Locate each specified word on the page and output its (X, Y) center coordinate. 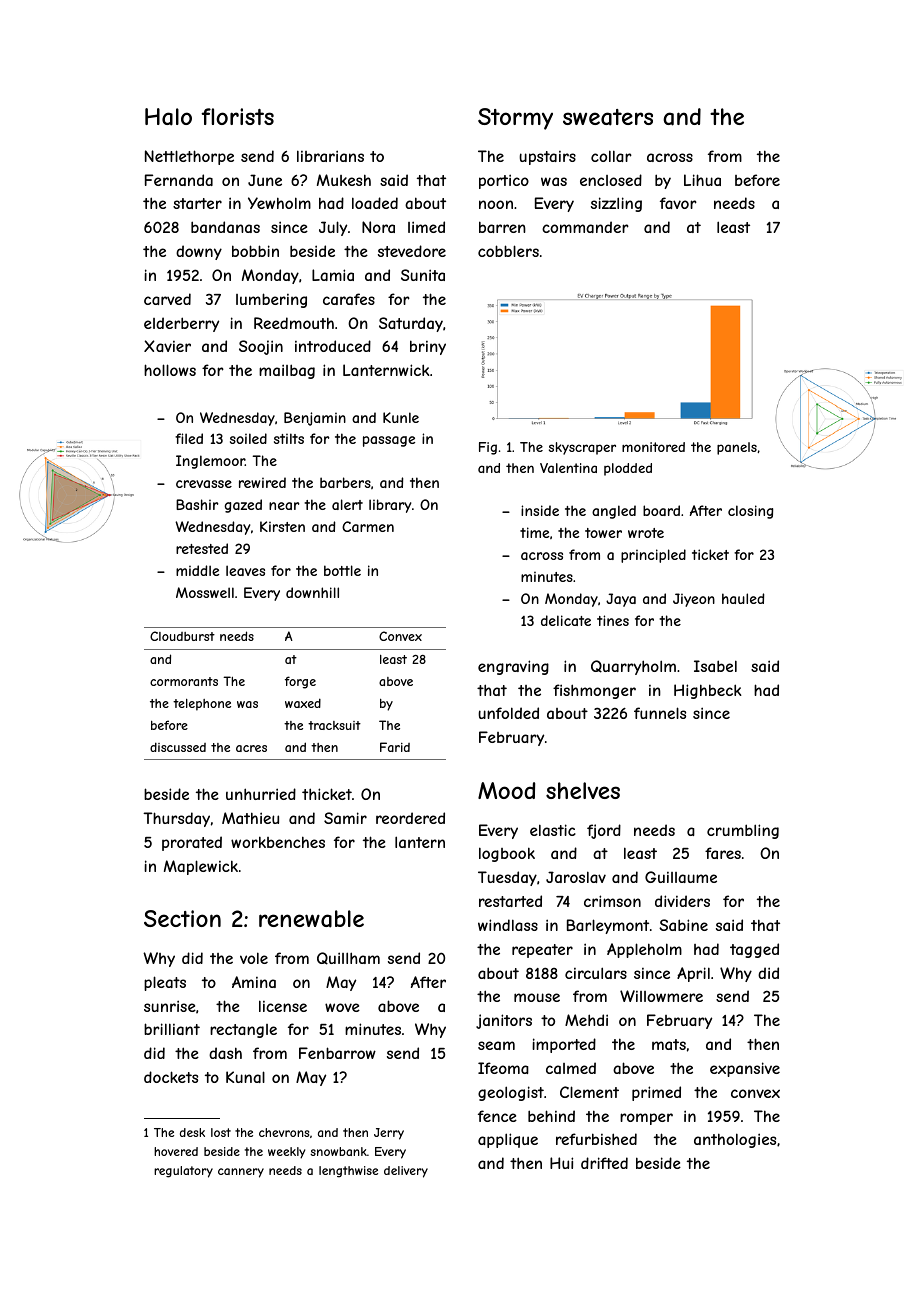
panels (737, 448)
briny (428, 347)
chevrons (284, 1132)
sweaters (608, 117)
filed (189, 438)
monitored (653, 447)
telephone (202, 705)
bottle (342, 570)
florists (237, 116)
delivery (406, 1172)
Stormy (515, 119)
